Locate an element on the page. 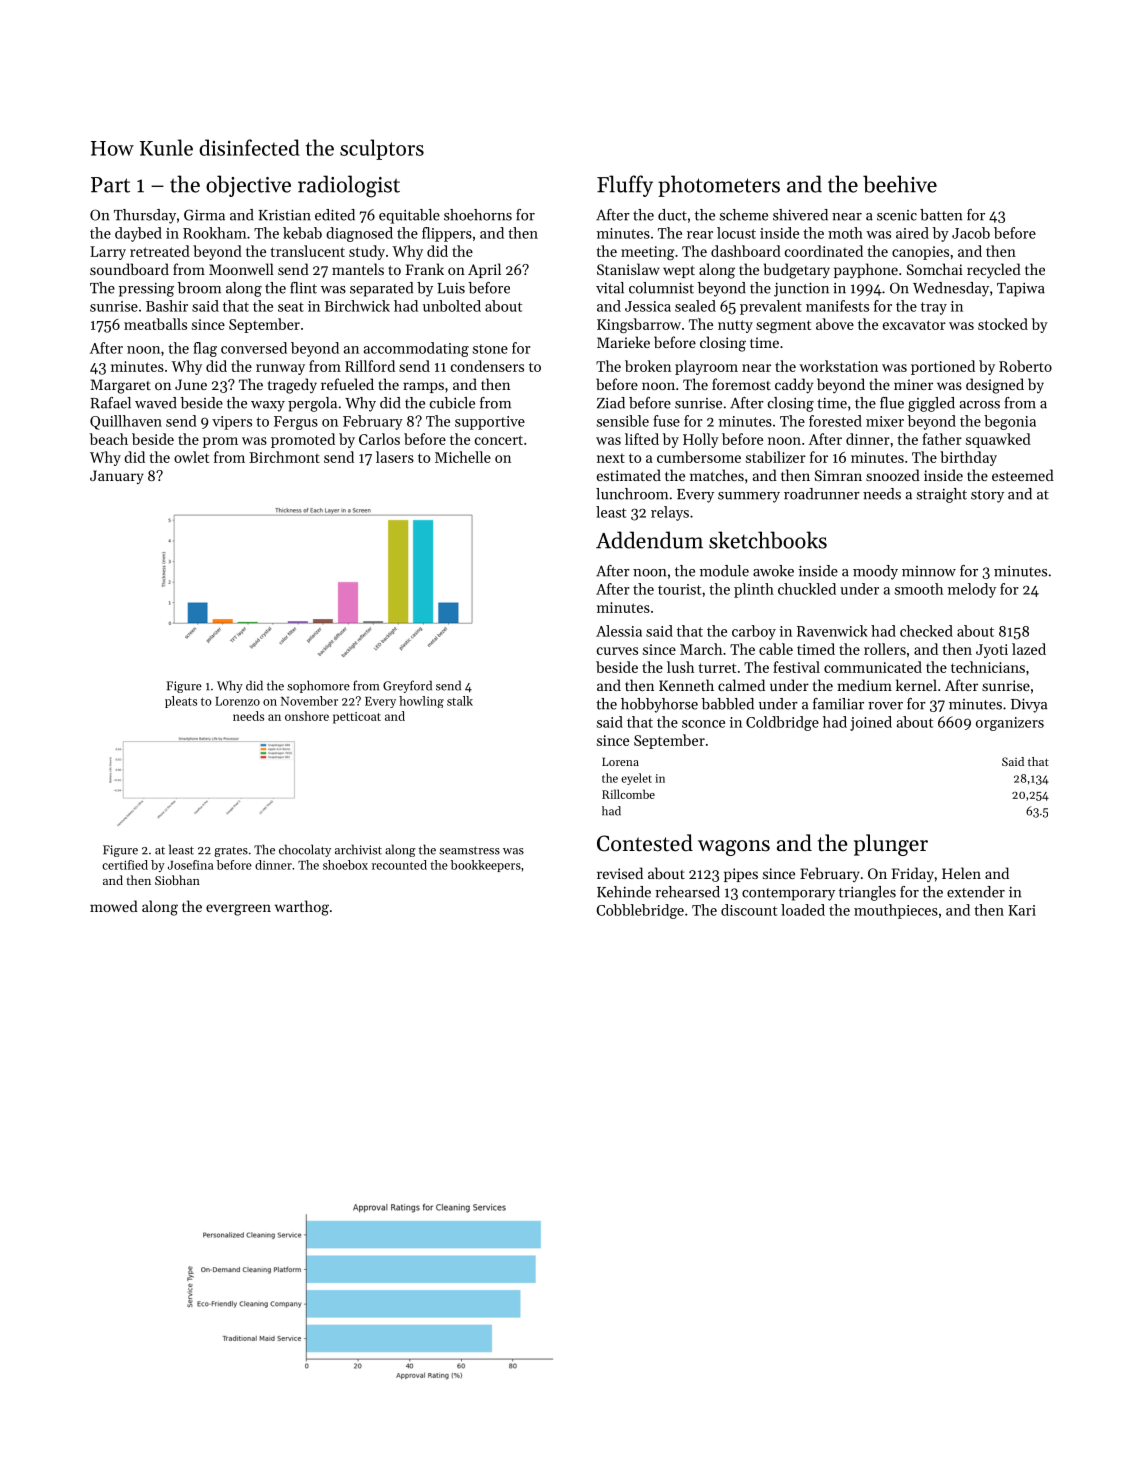  Lorena is located at coordinates (620, 761).
